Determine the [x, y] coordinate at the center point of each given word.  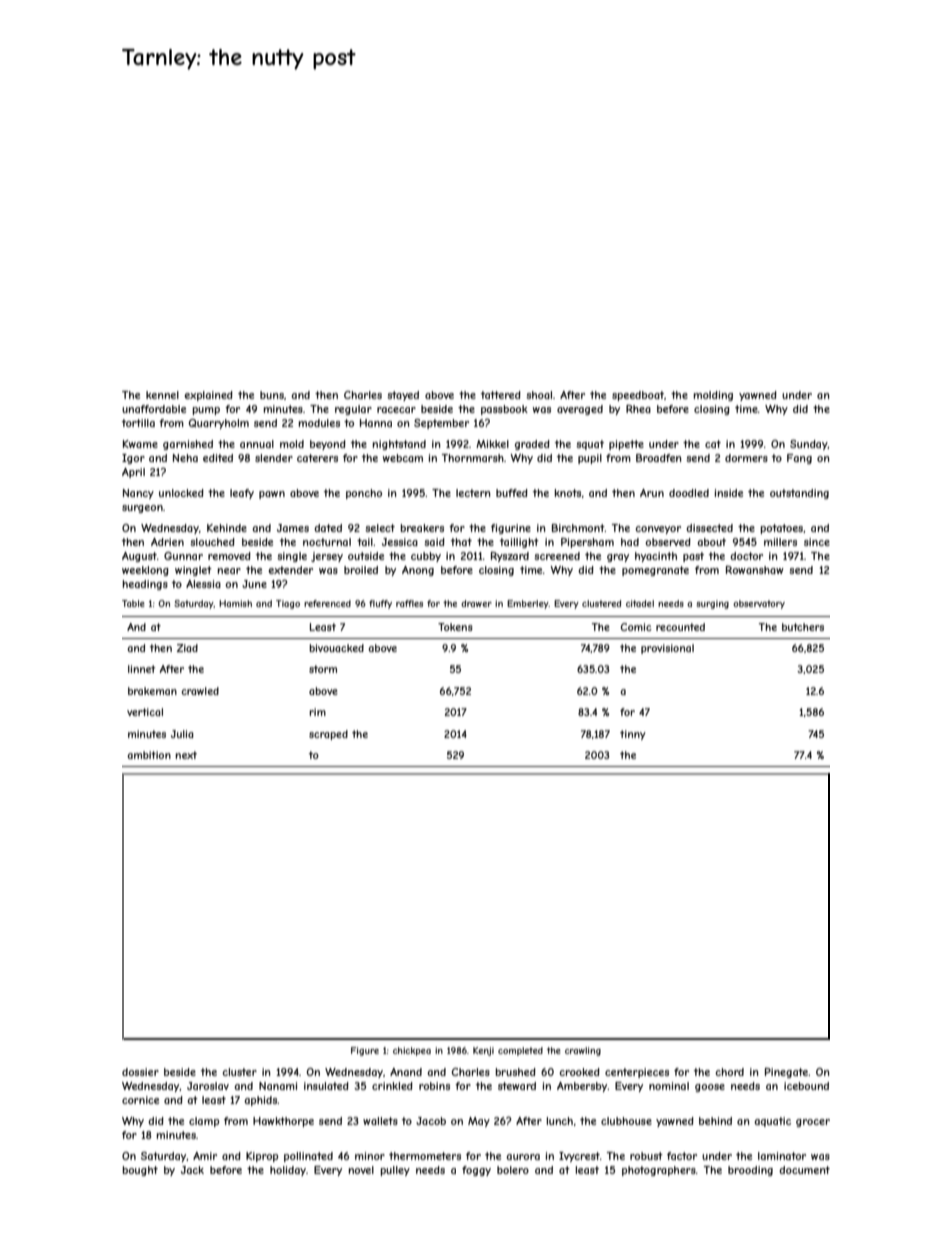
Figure [365, 1051]
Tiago [288, 604]
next [186, 755]
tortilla [138, 423]
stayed [403, 396]
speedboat [638, 396]
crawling [583, 1051]
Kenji [483, 1051]
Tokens [455, 627]
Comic [636, 627]
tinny [633, 735]
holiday [288, 1171]
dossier [140, 1072]
